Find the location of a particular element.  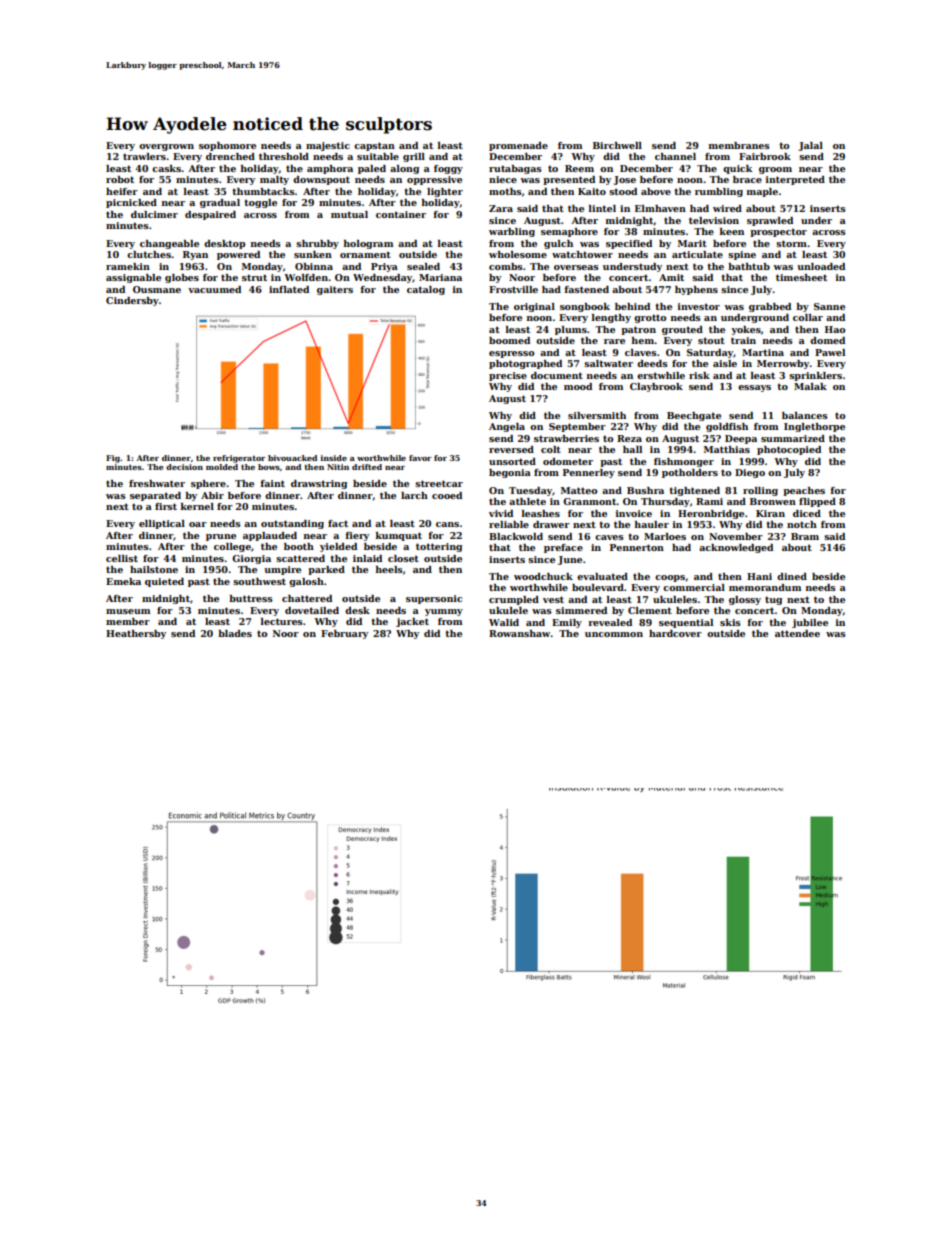

drawstring is located at coordinates (319, 484).
